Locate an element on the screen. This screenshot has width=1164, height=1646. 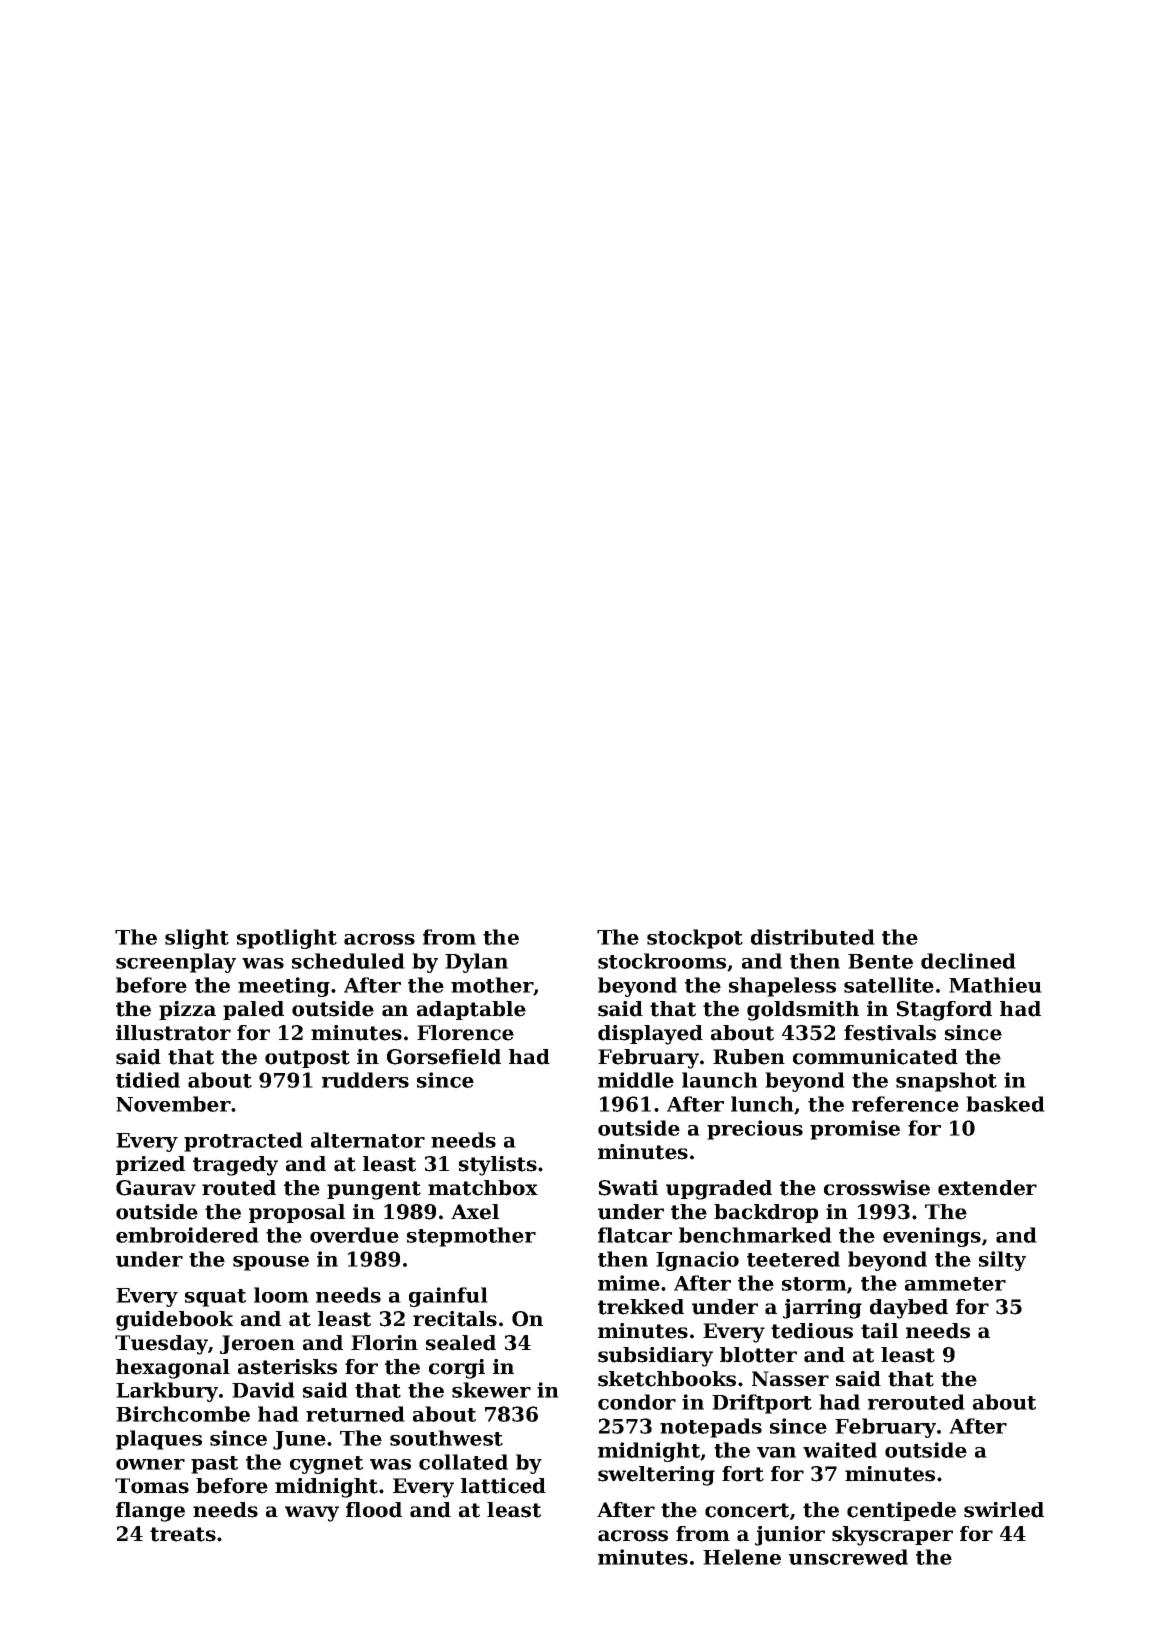
crosswise is located at coordinates (877, 1188).
